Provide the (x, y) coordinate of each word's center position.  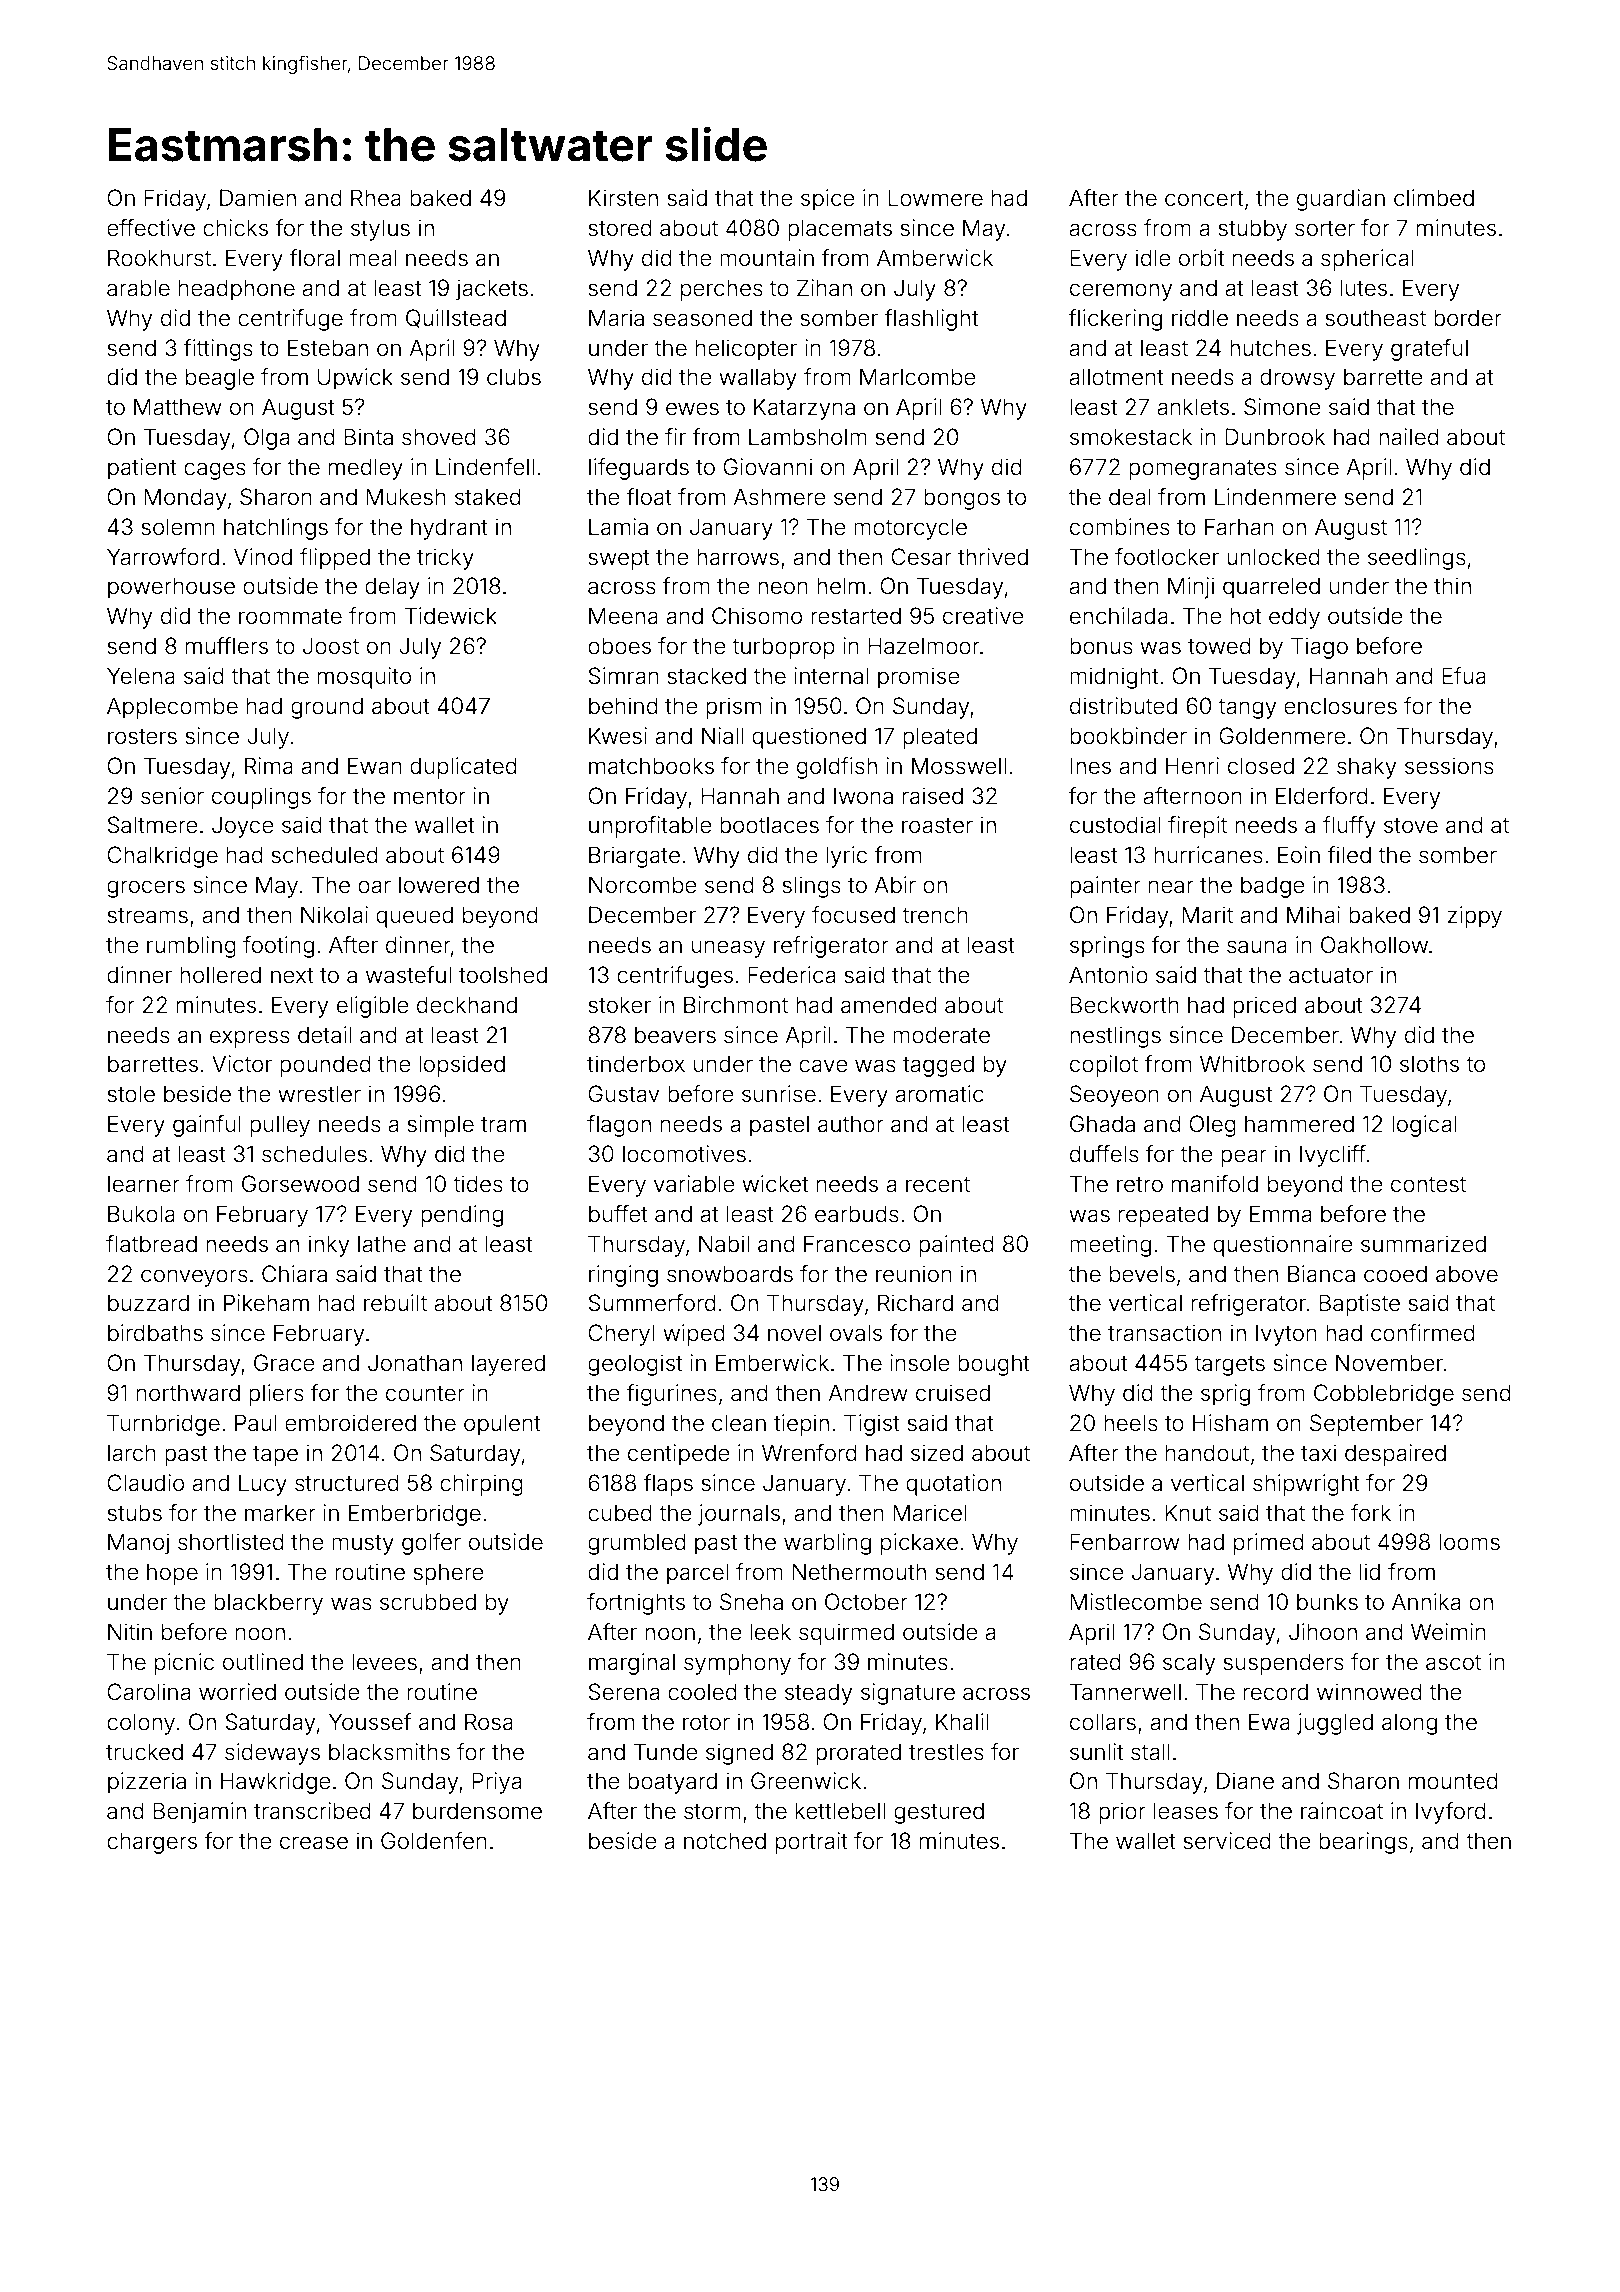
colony (141, 1724)
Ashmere (779, 497)
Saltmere (152, 825)
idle (1153, 258)
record (1276, 1692)
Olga (266, 439)
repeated (1163, 1216)
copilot (1104, 1066)
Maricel (930, 1513)
